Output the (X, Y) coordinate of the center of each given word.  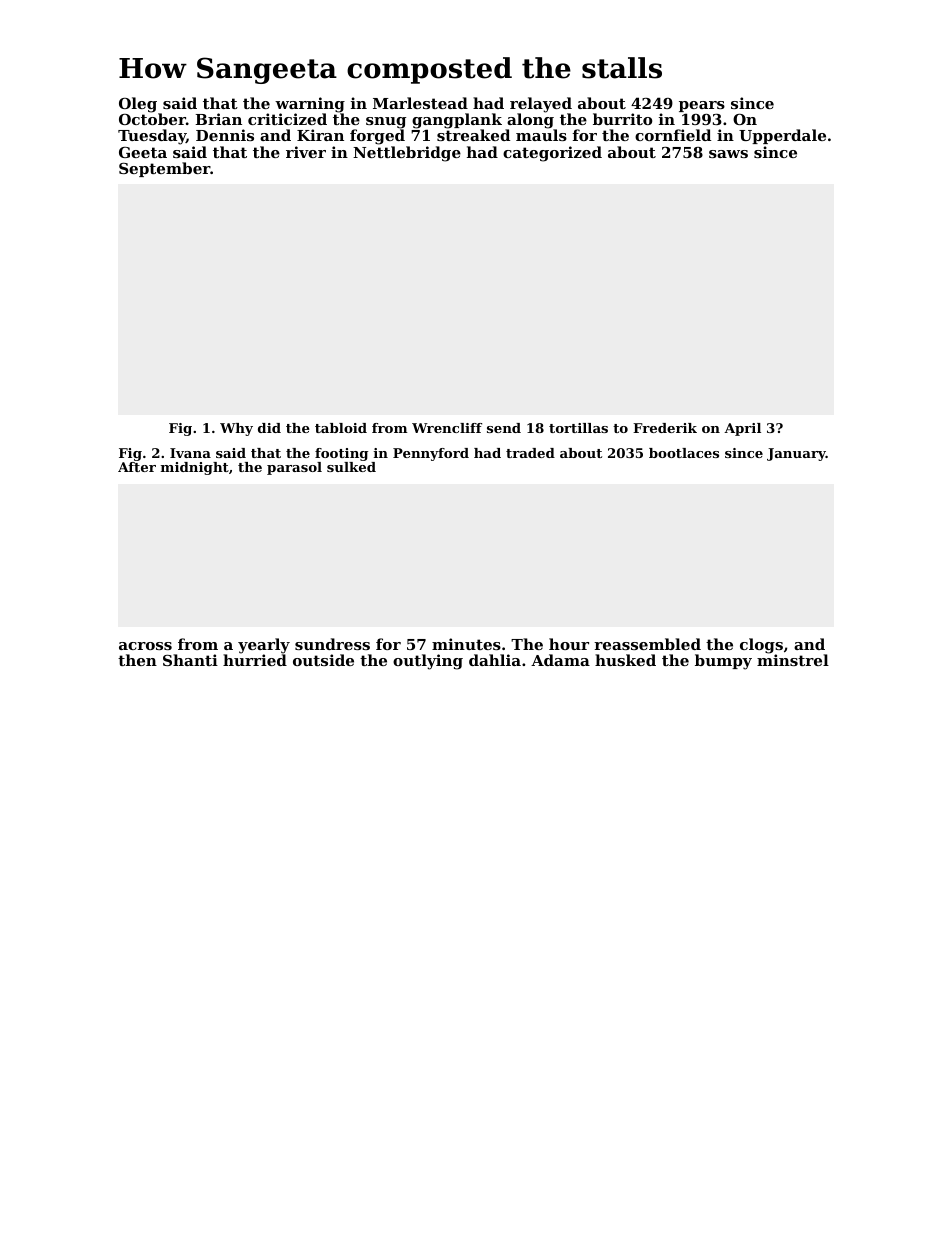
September (164, 169)
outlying (428, 662)
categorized (552, 154)
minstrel (793, 660)
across (145, 646)
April (742, 429)
